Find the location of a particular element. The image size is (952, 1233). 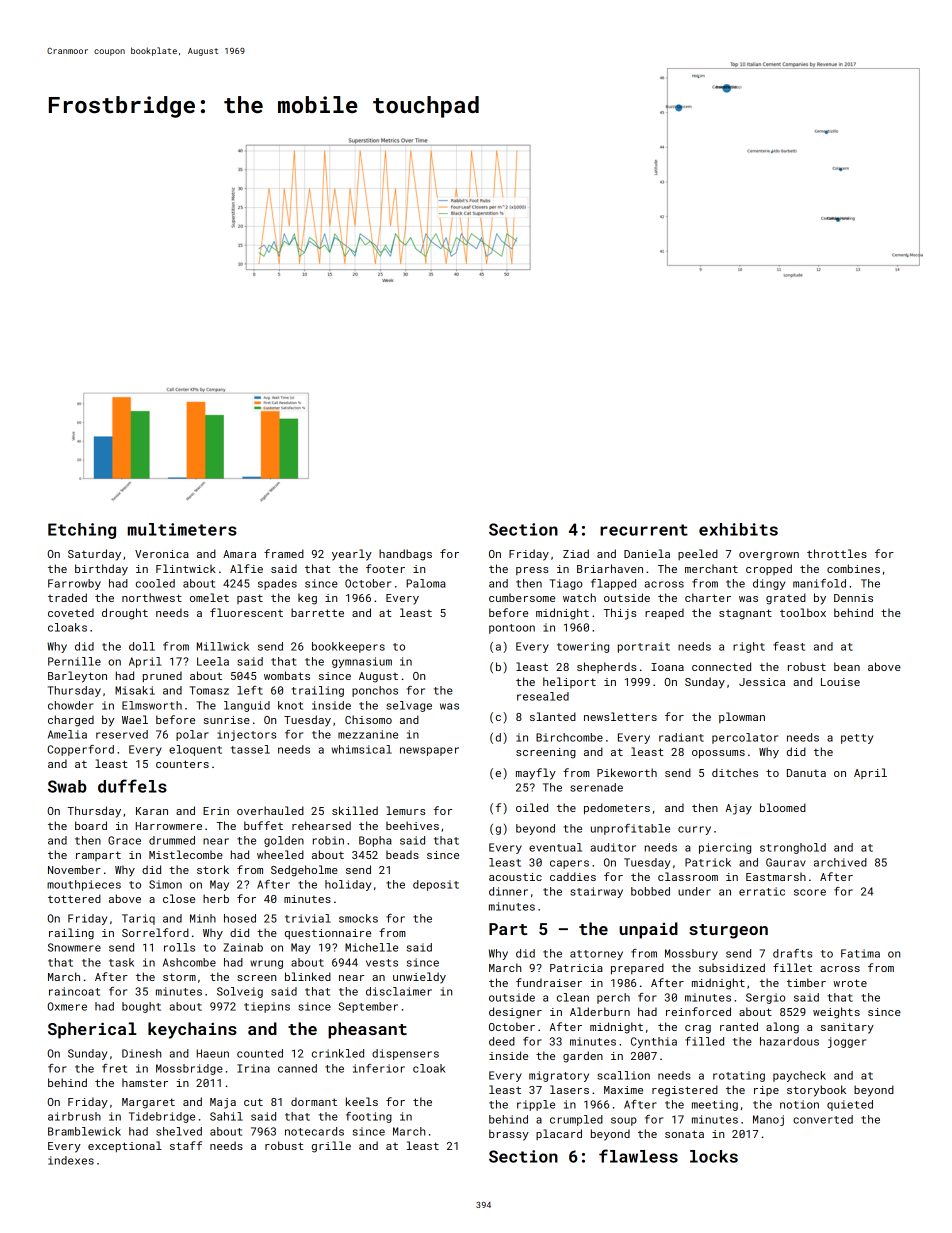

Danuta is located at coordinates (806, 773).
